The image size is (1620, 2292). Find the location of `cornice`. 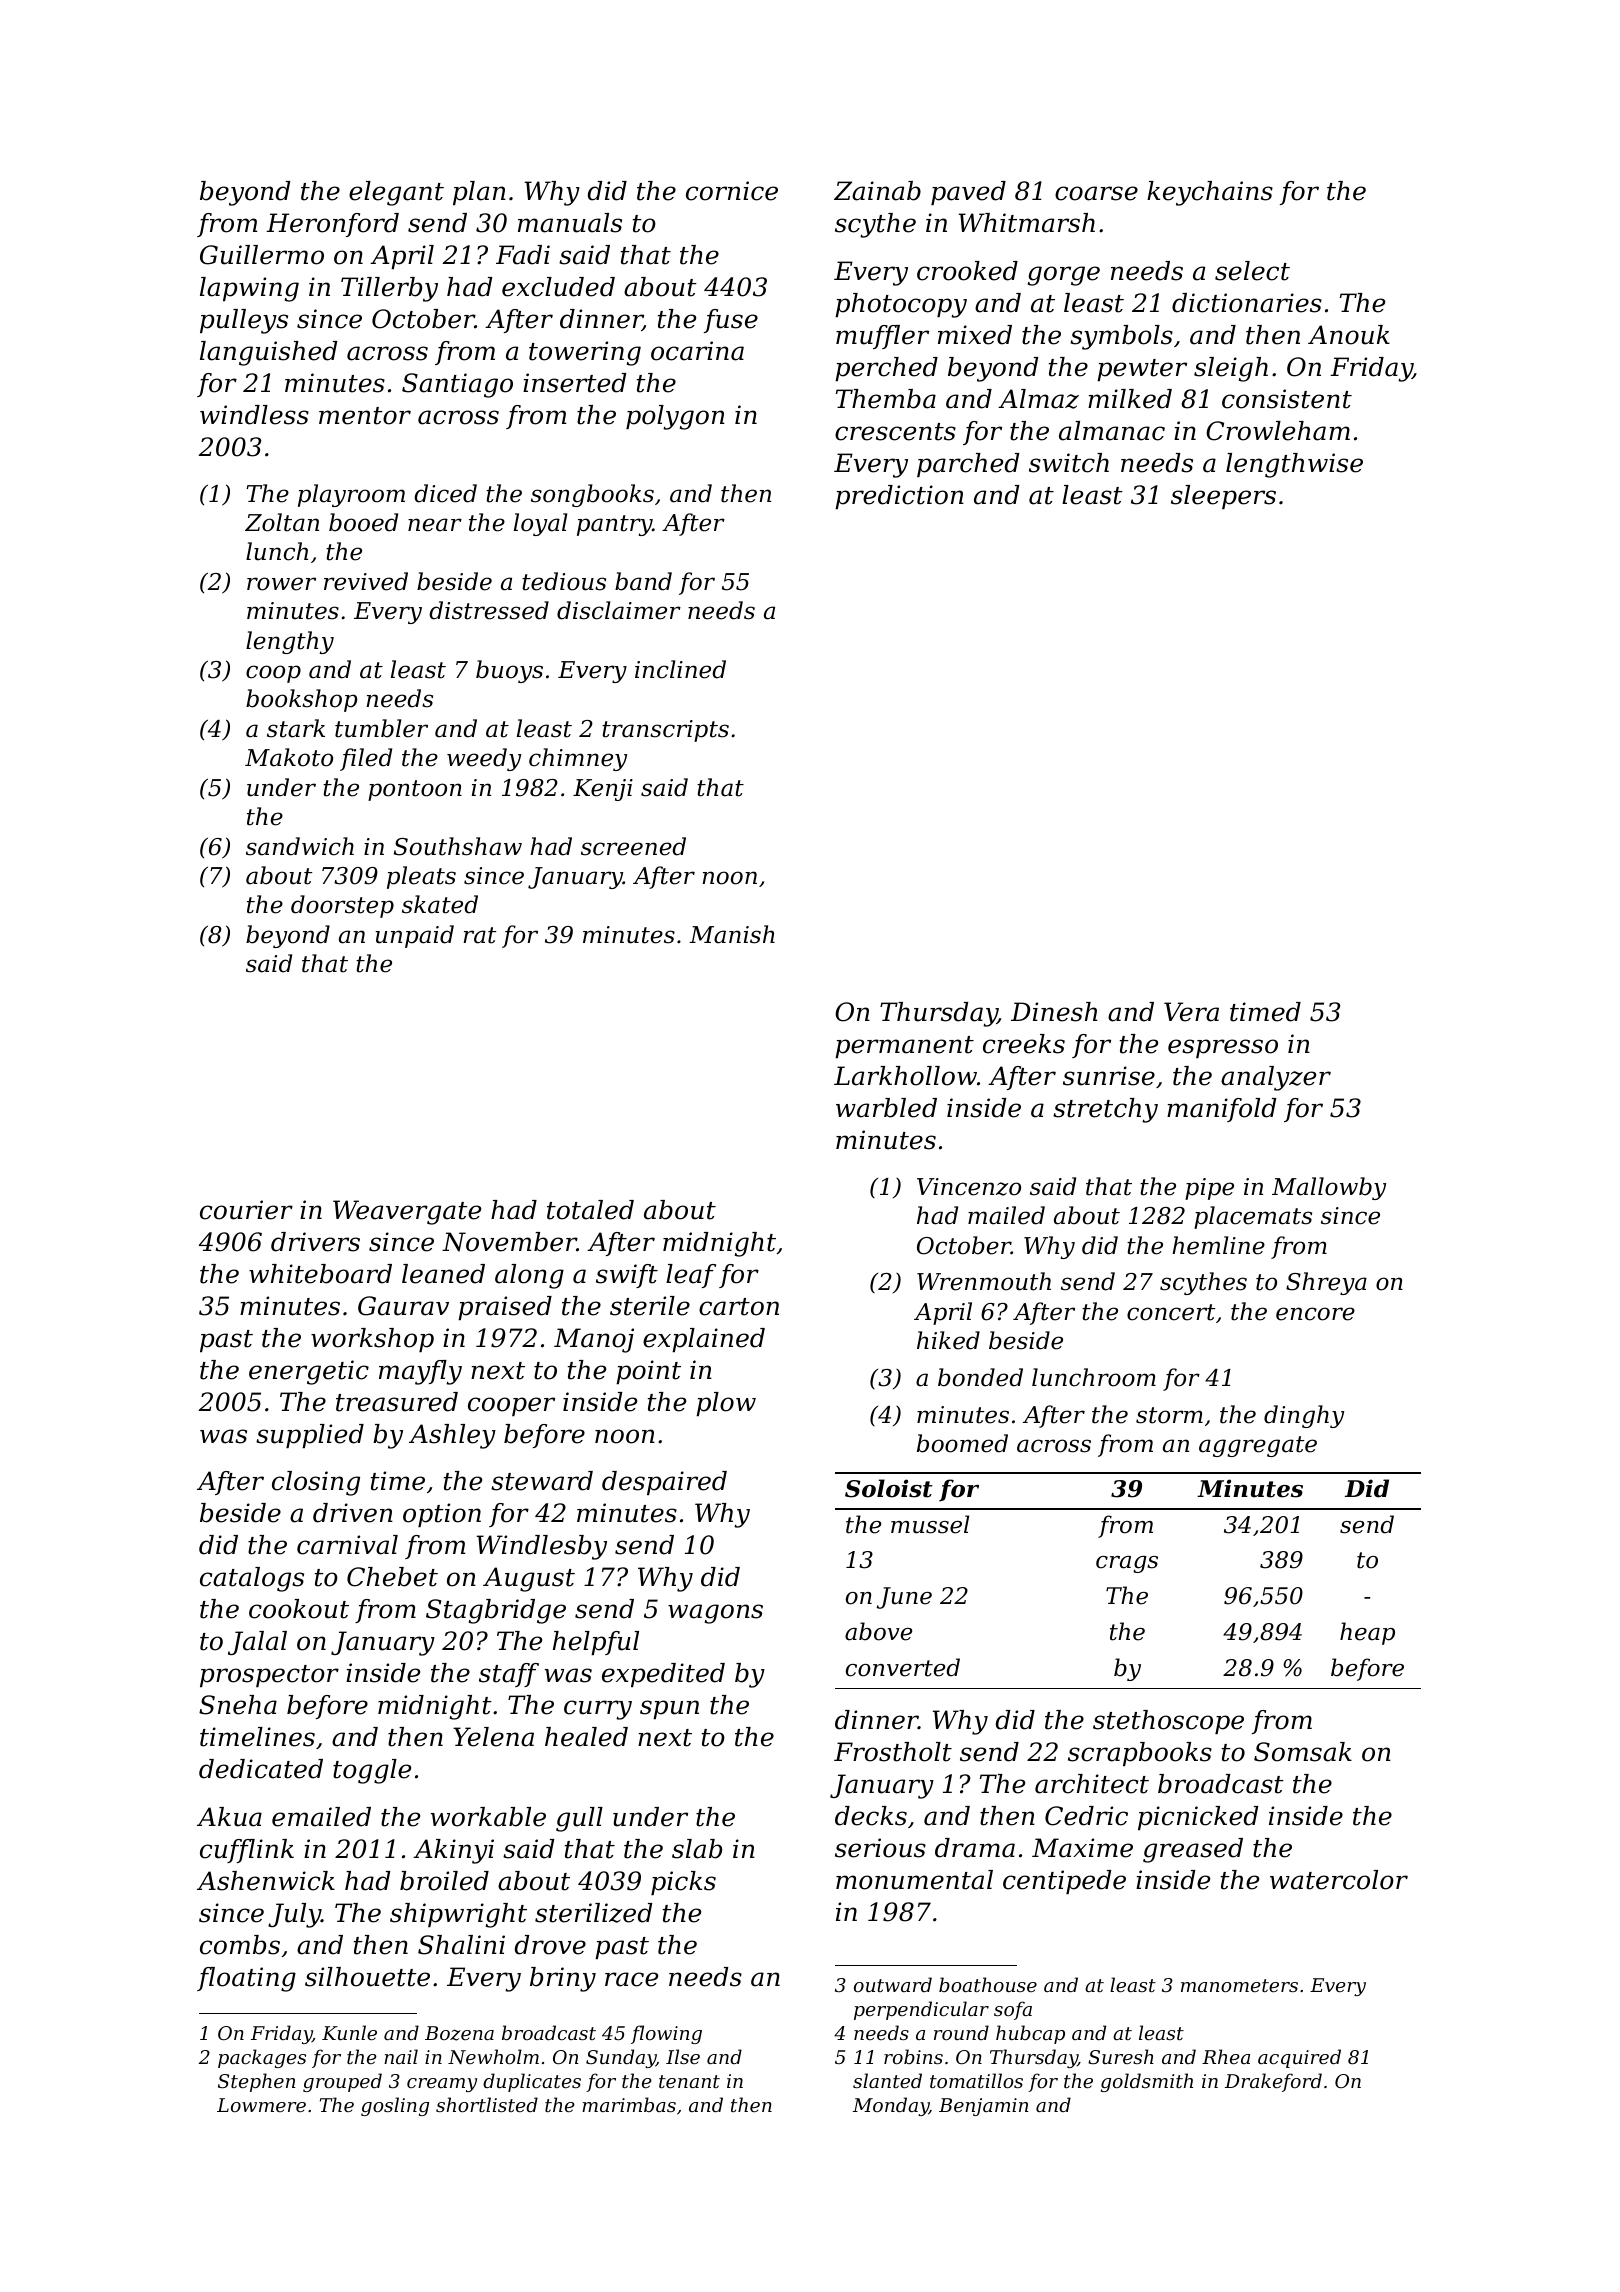

cornice is located at coordinates (732, 191).
